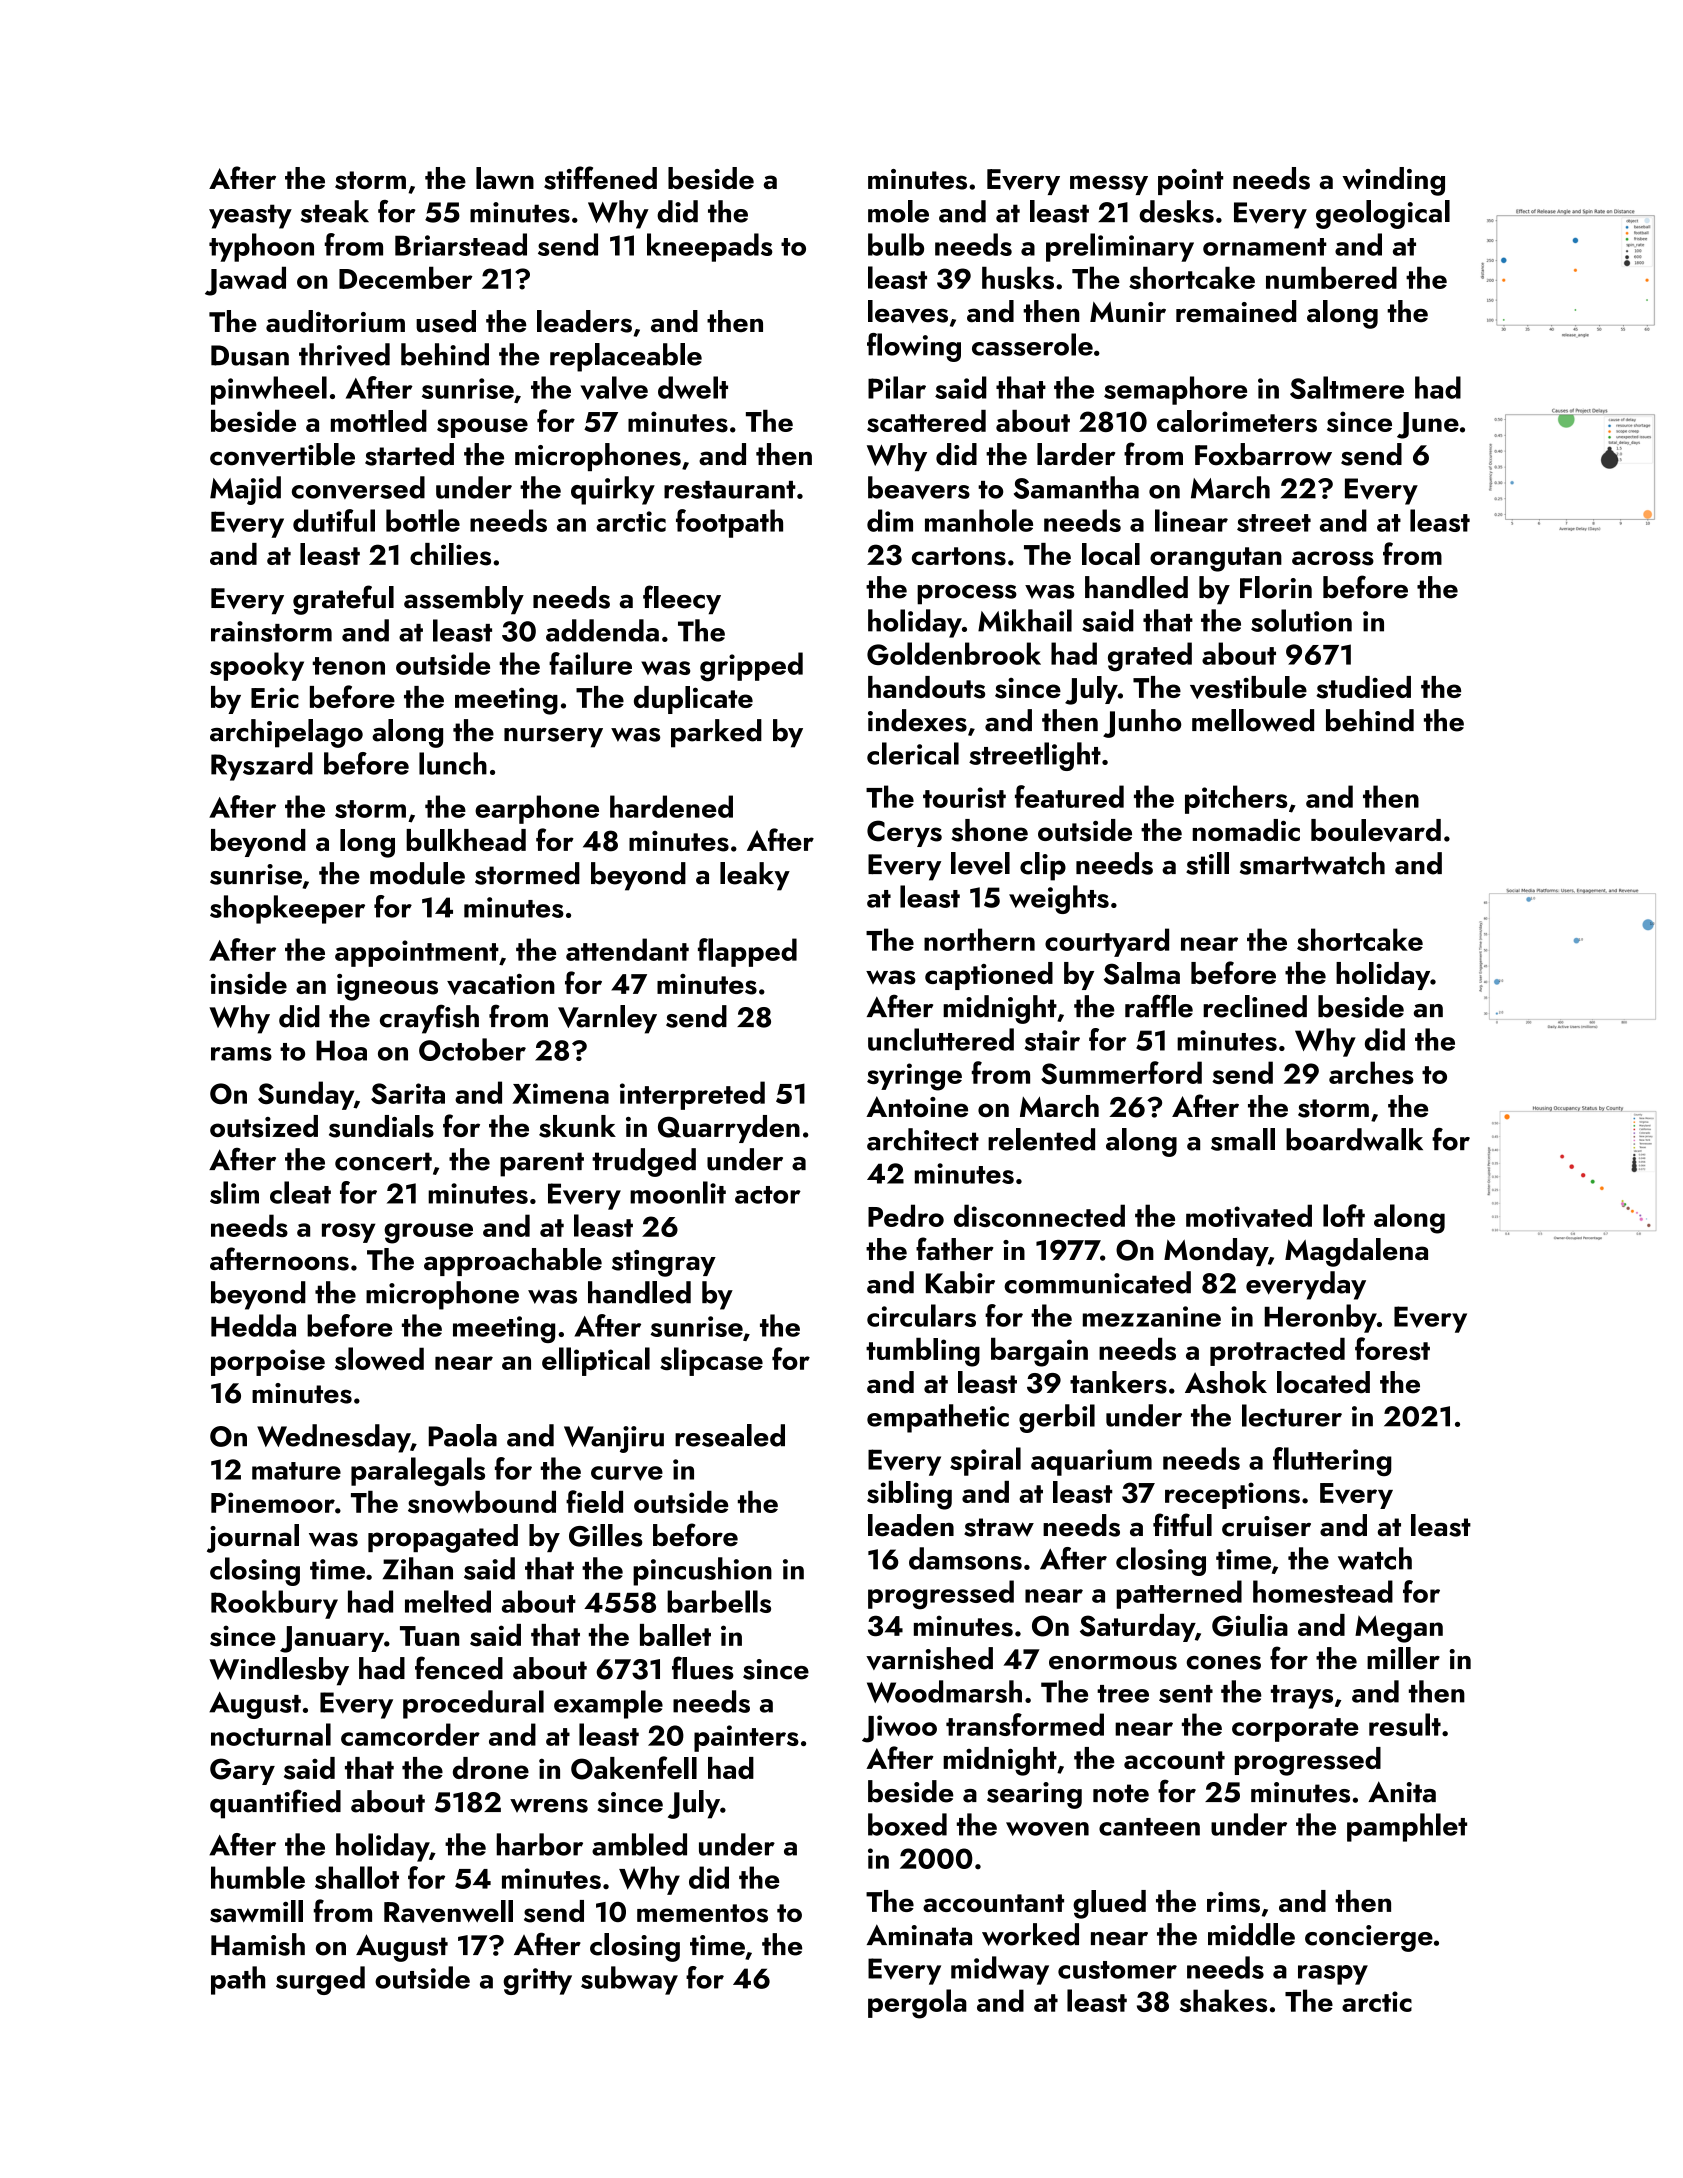  Describe the element at coordinates (279, 1671) in the document. I see `Windlesby` at that location.
